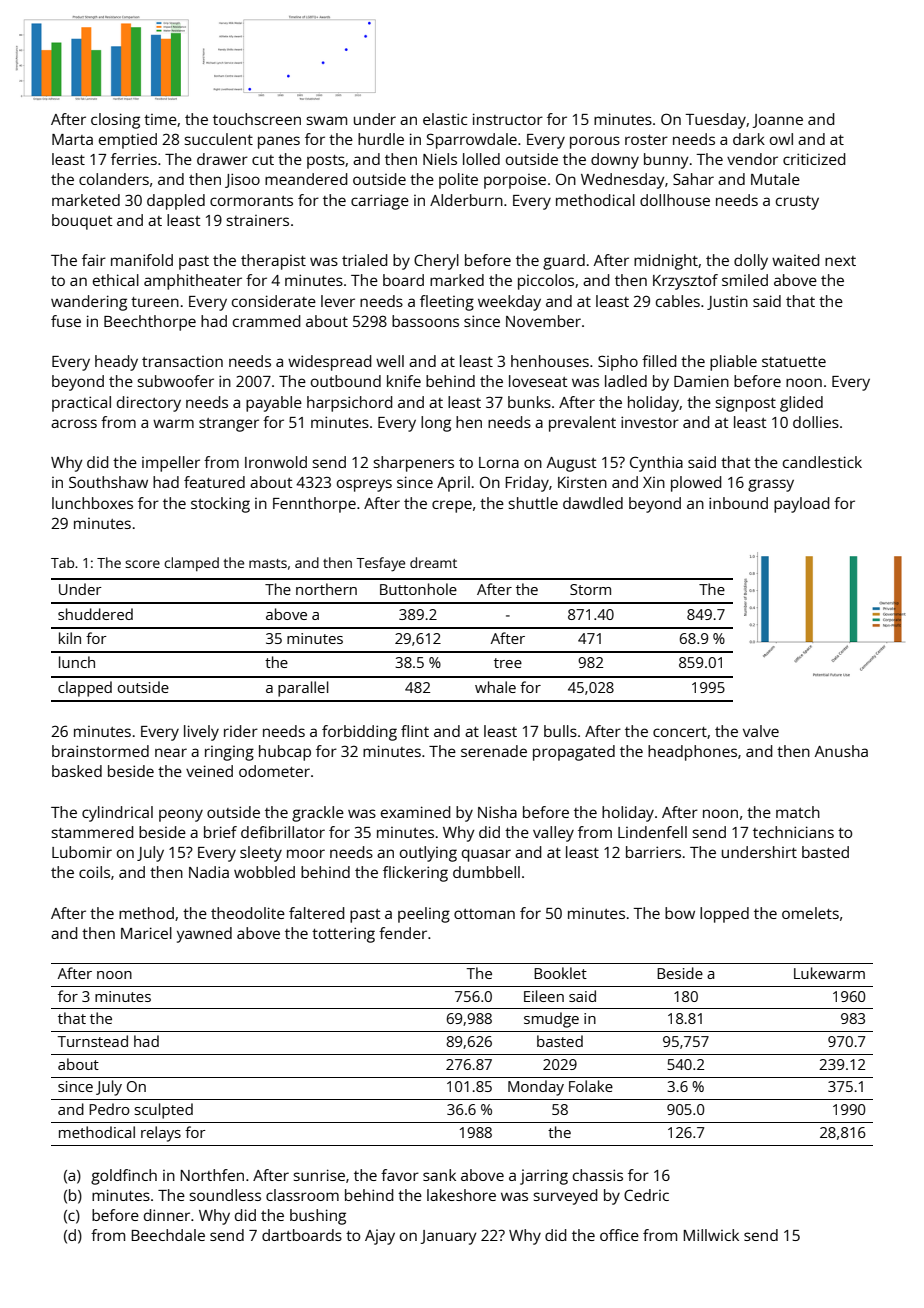 The image size is (924, 1308). Describe the element at coordinates (212, 1175) in the image. I see `Northfen` at that location.
